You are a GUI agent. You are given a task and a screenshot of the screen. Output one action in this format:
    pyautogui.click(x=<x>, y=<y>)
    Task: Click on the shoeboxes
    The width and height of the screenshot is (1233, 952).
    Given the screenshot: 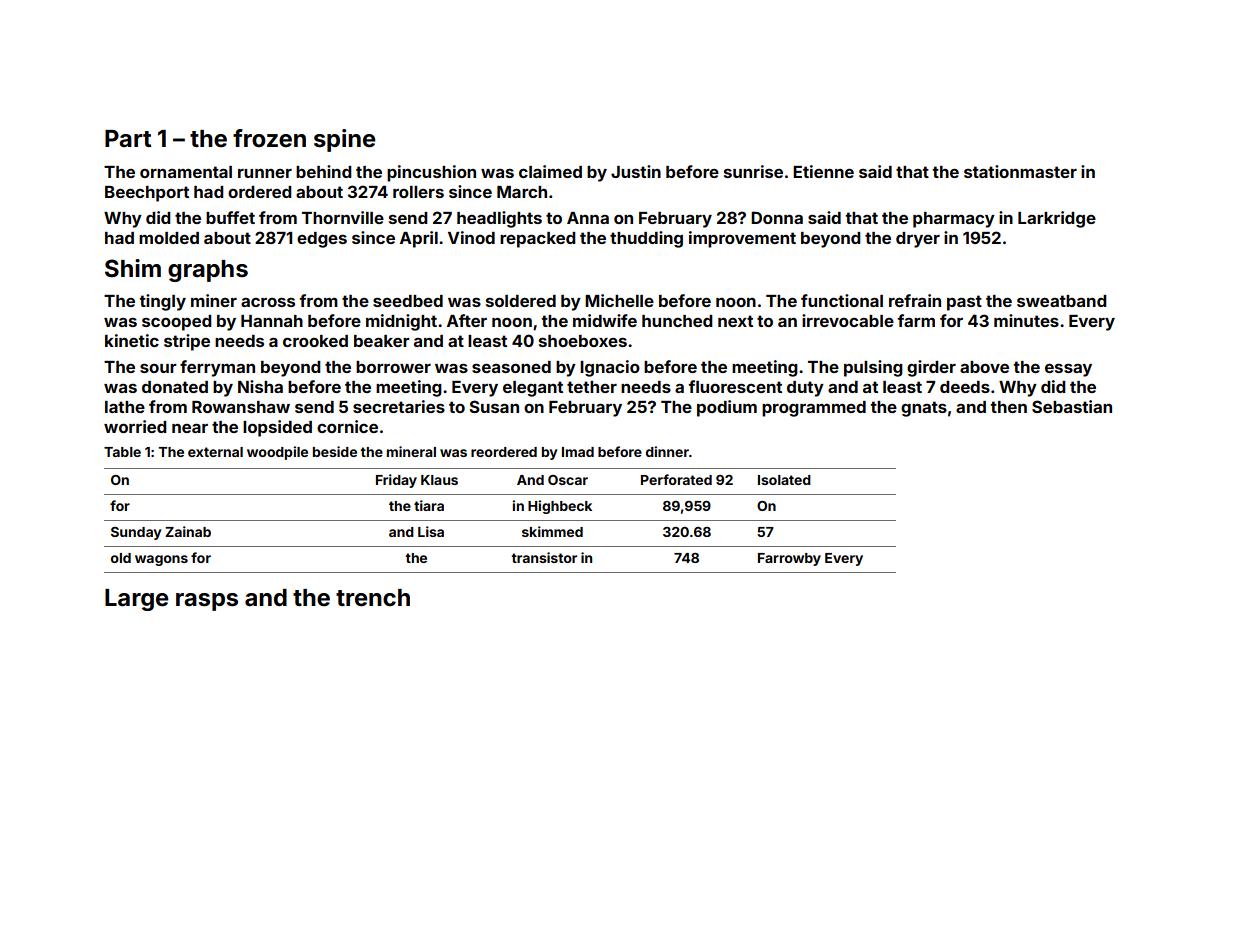 What is the action you would take?
    pyautogui.click(x=583, y=341)
